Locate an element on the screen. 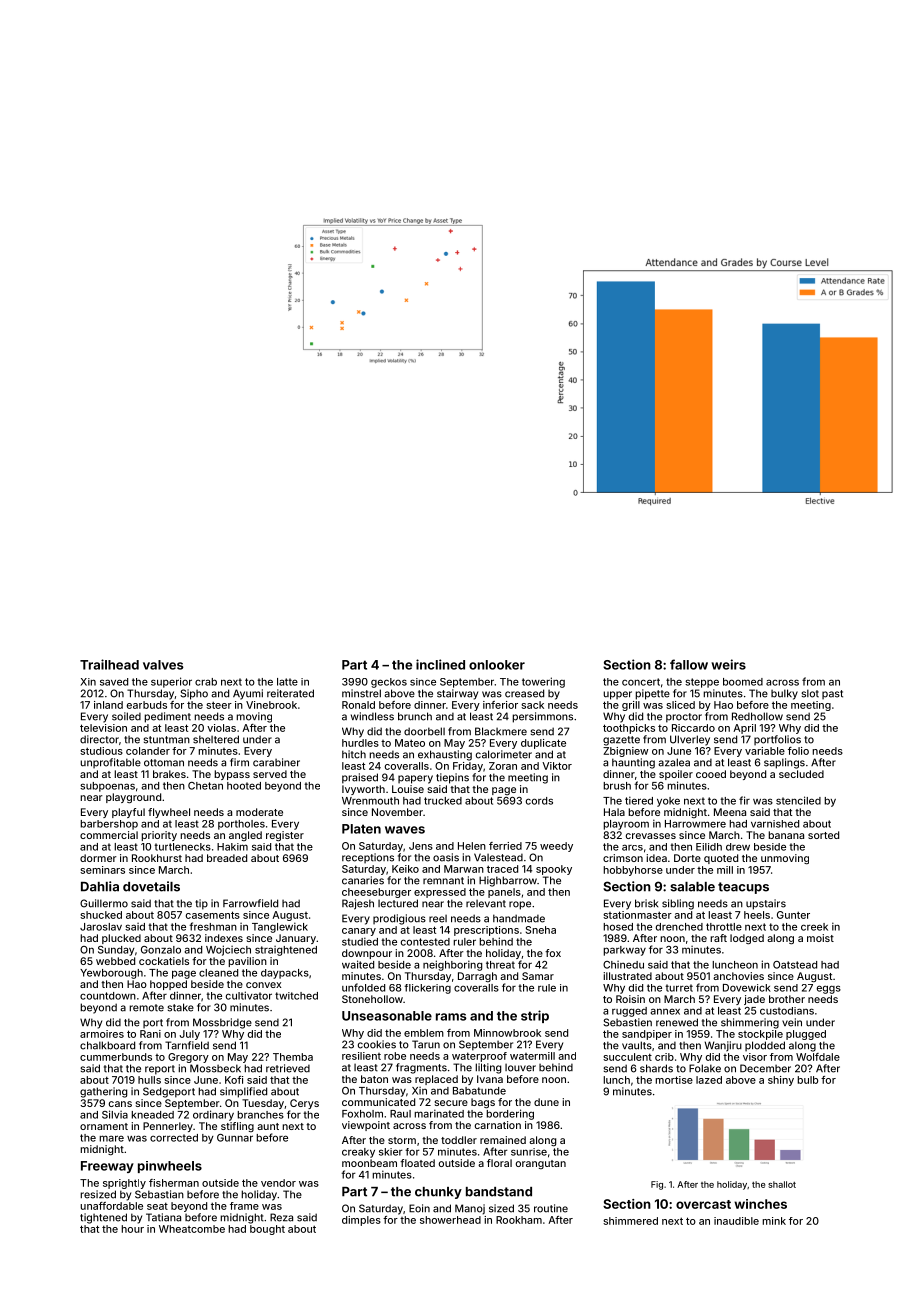 Image resolution: width=924 pixels, height=1308 pixels. inclined is located at coordinates (440, 664).
